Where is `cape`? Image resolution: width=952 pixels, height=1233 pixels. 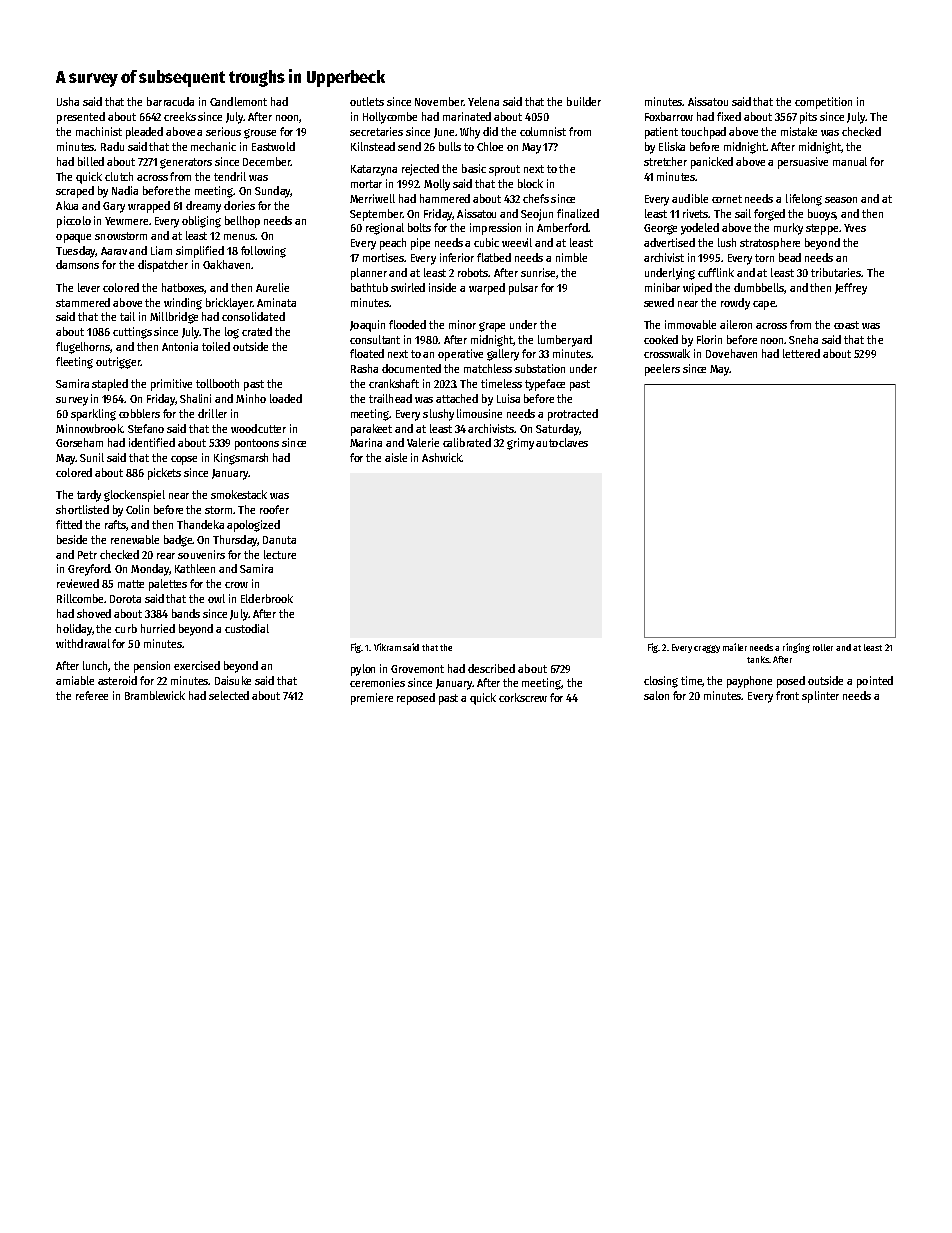 cape is located at coordinates (764, 305).
